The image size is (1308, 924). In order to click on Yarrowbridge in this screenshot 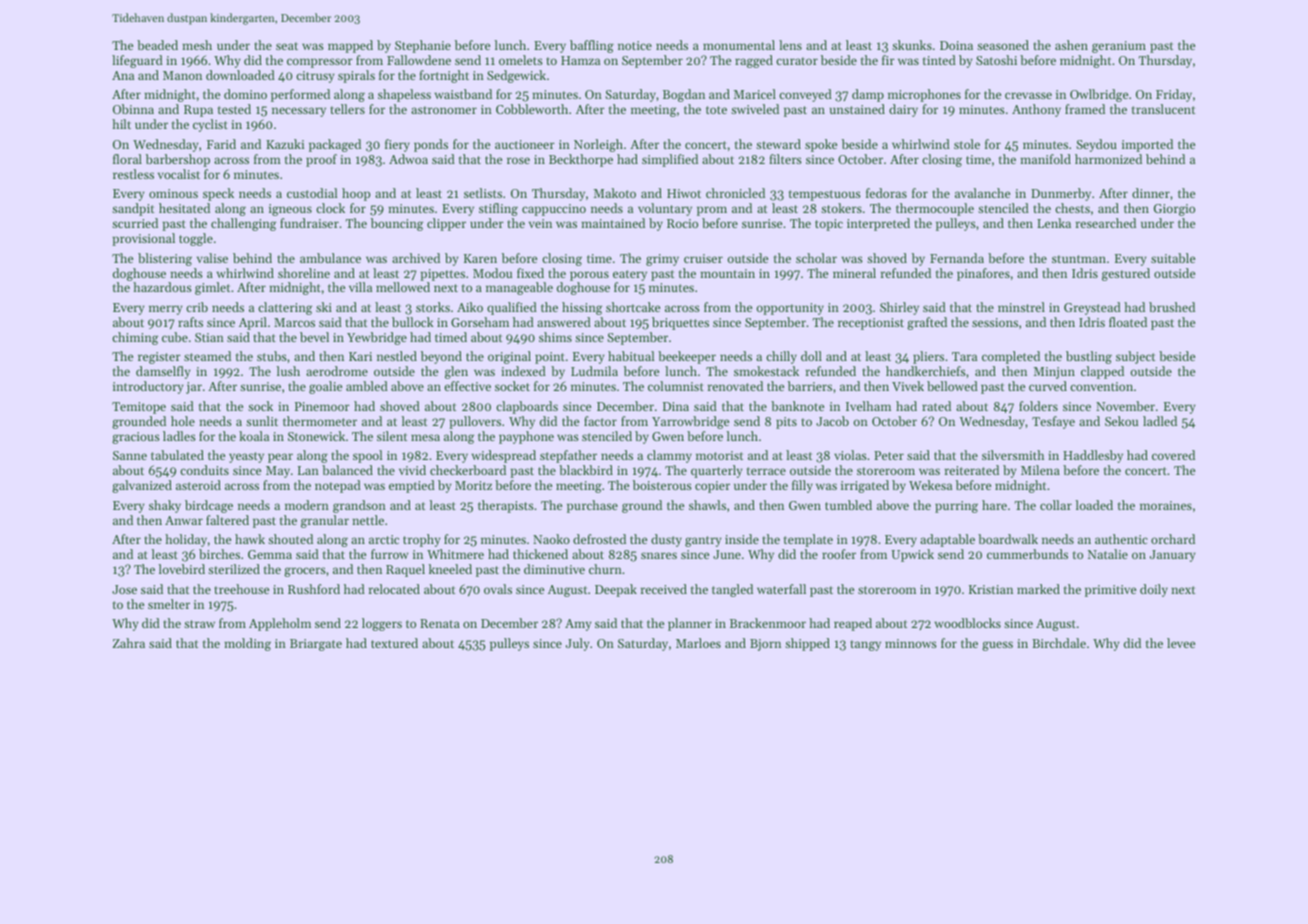, I will do `click(690, 422)`.
